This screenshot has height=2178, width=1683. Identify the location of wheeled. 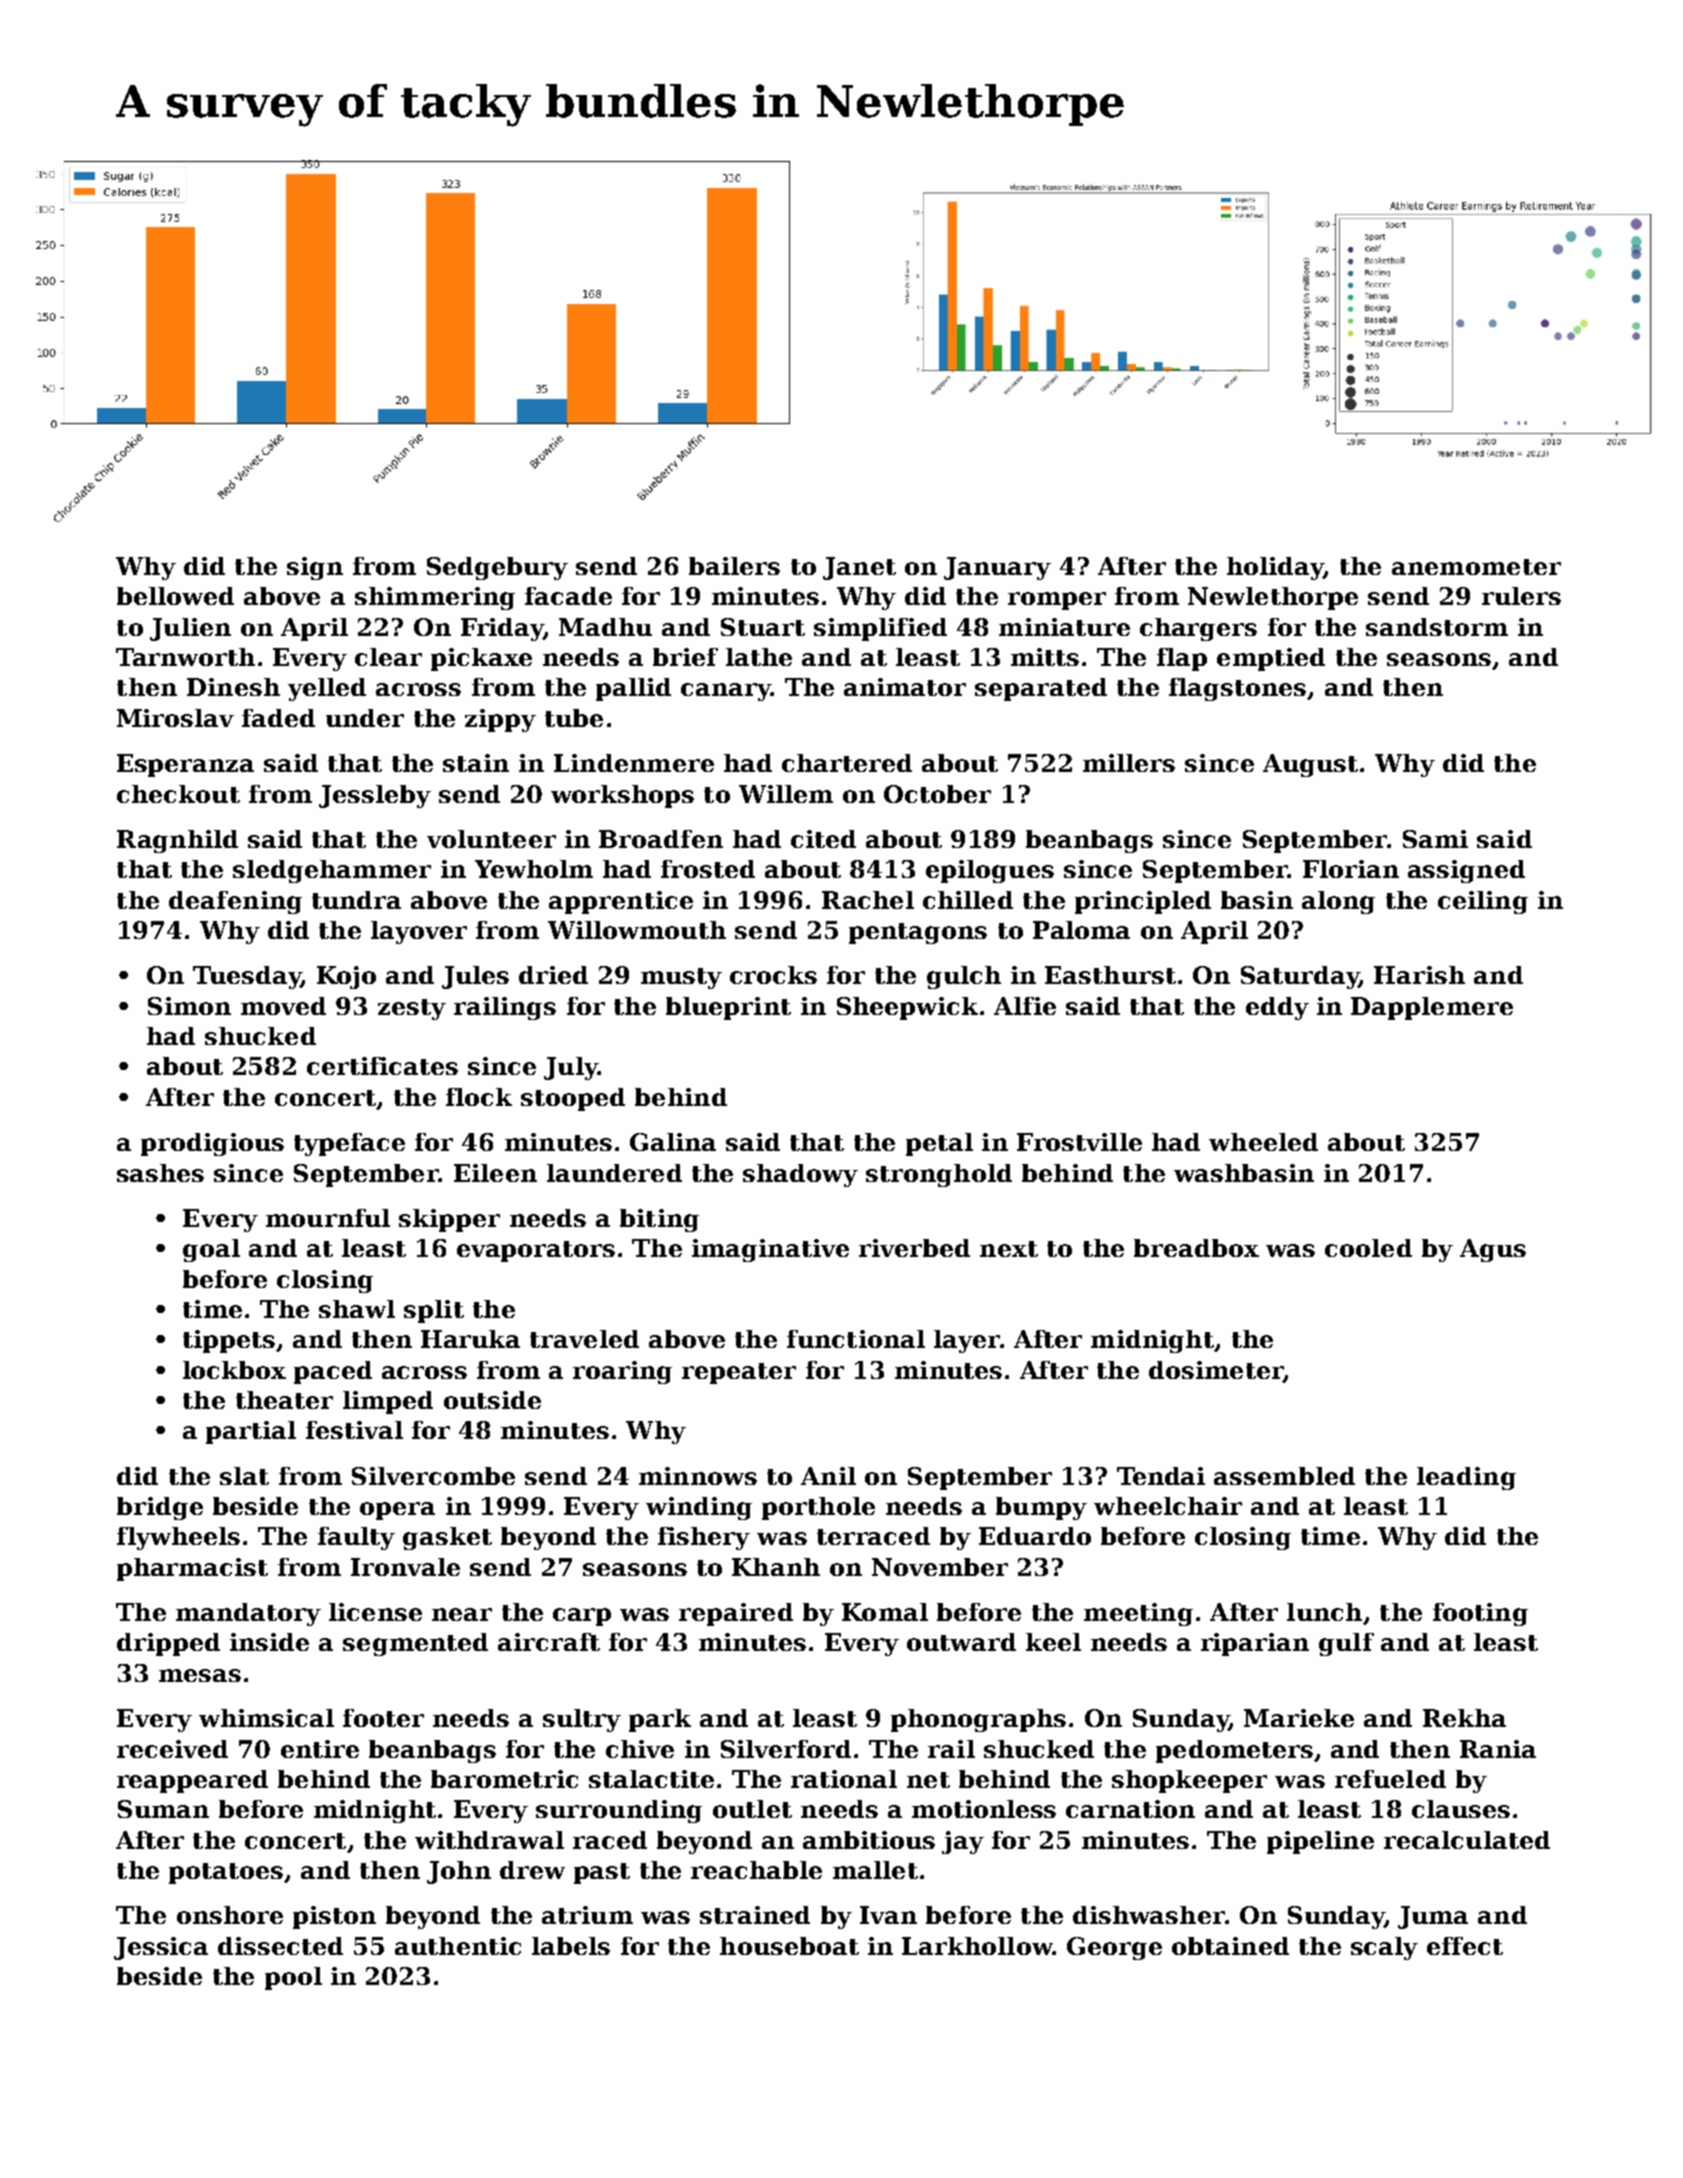
(1263, 1142).
